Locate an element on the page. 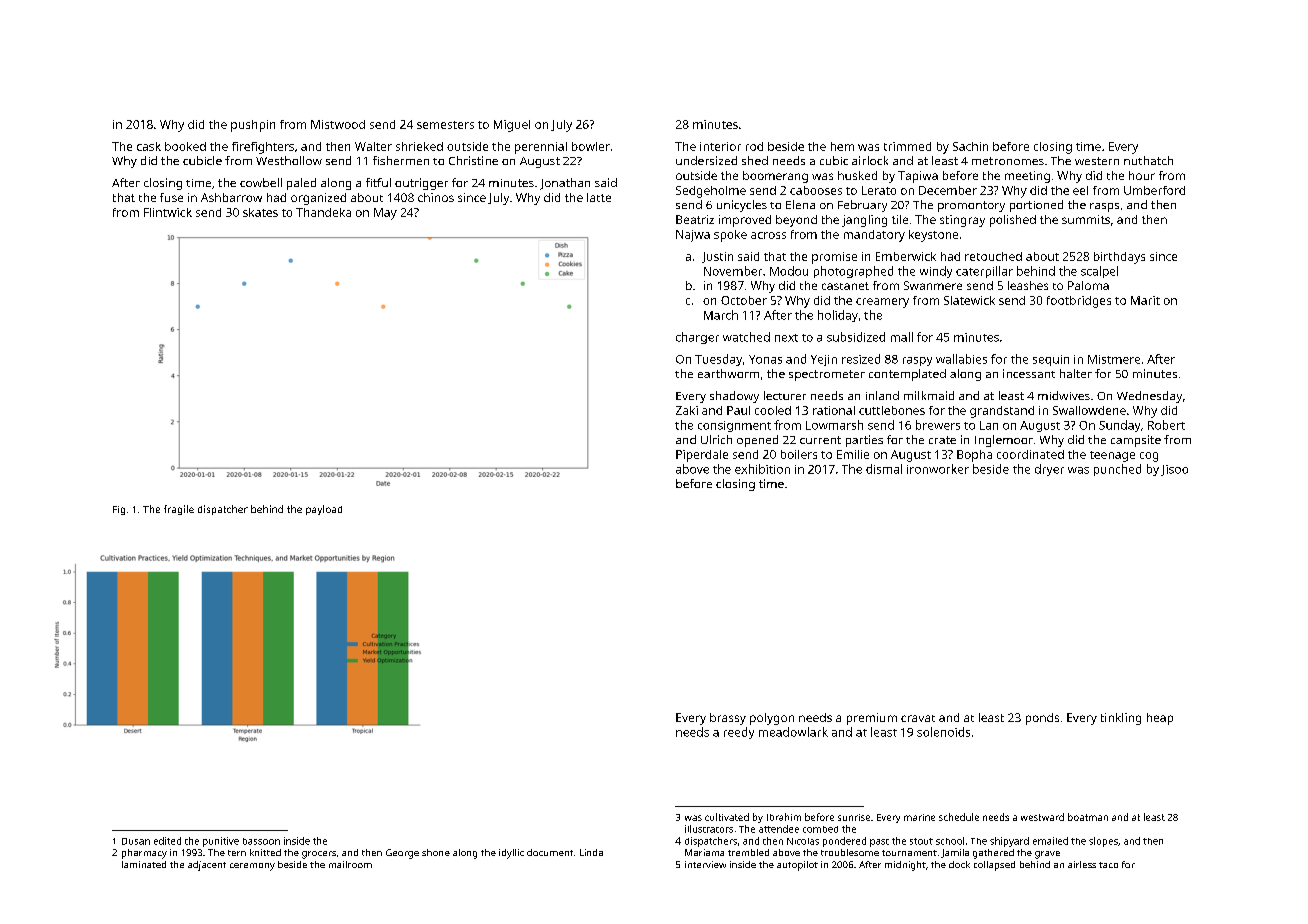  polygon is located at coordinates (772, 719).
